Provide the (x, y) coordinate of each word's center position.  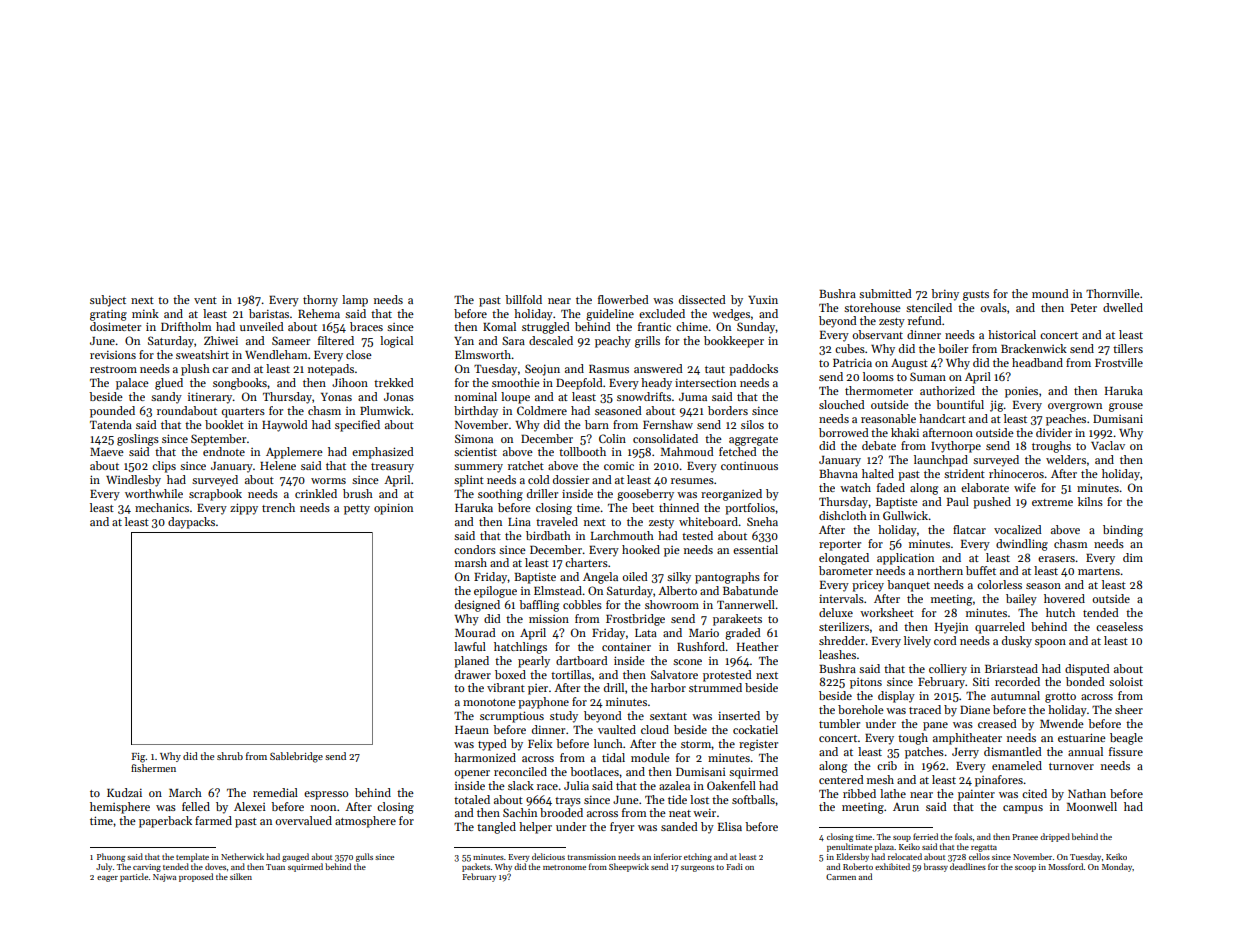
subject (108, 301)
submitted (885, 293)
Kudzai (124, 792)
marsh (471, 562)
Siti (981, 681)
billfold (523, 299)
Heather (757, 646)
